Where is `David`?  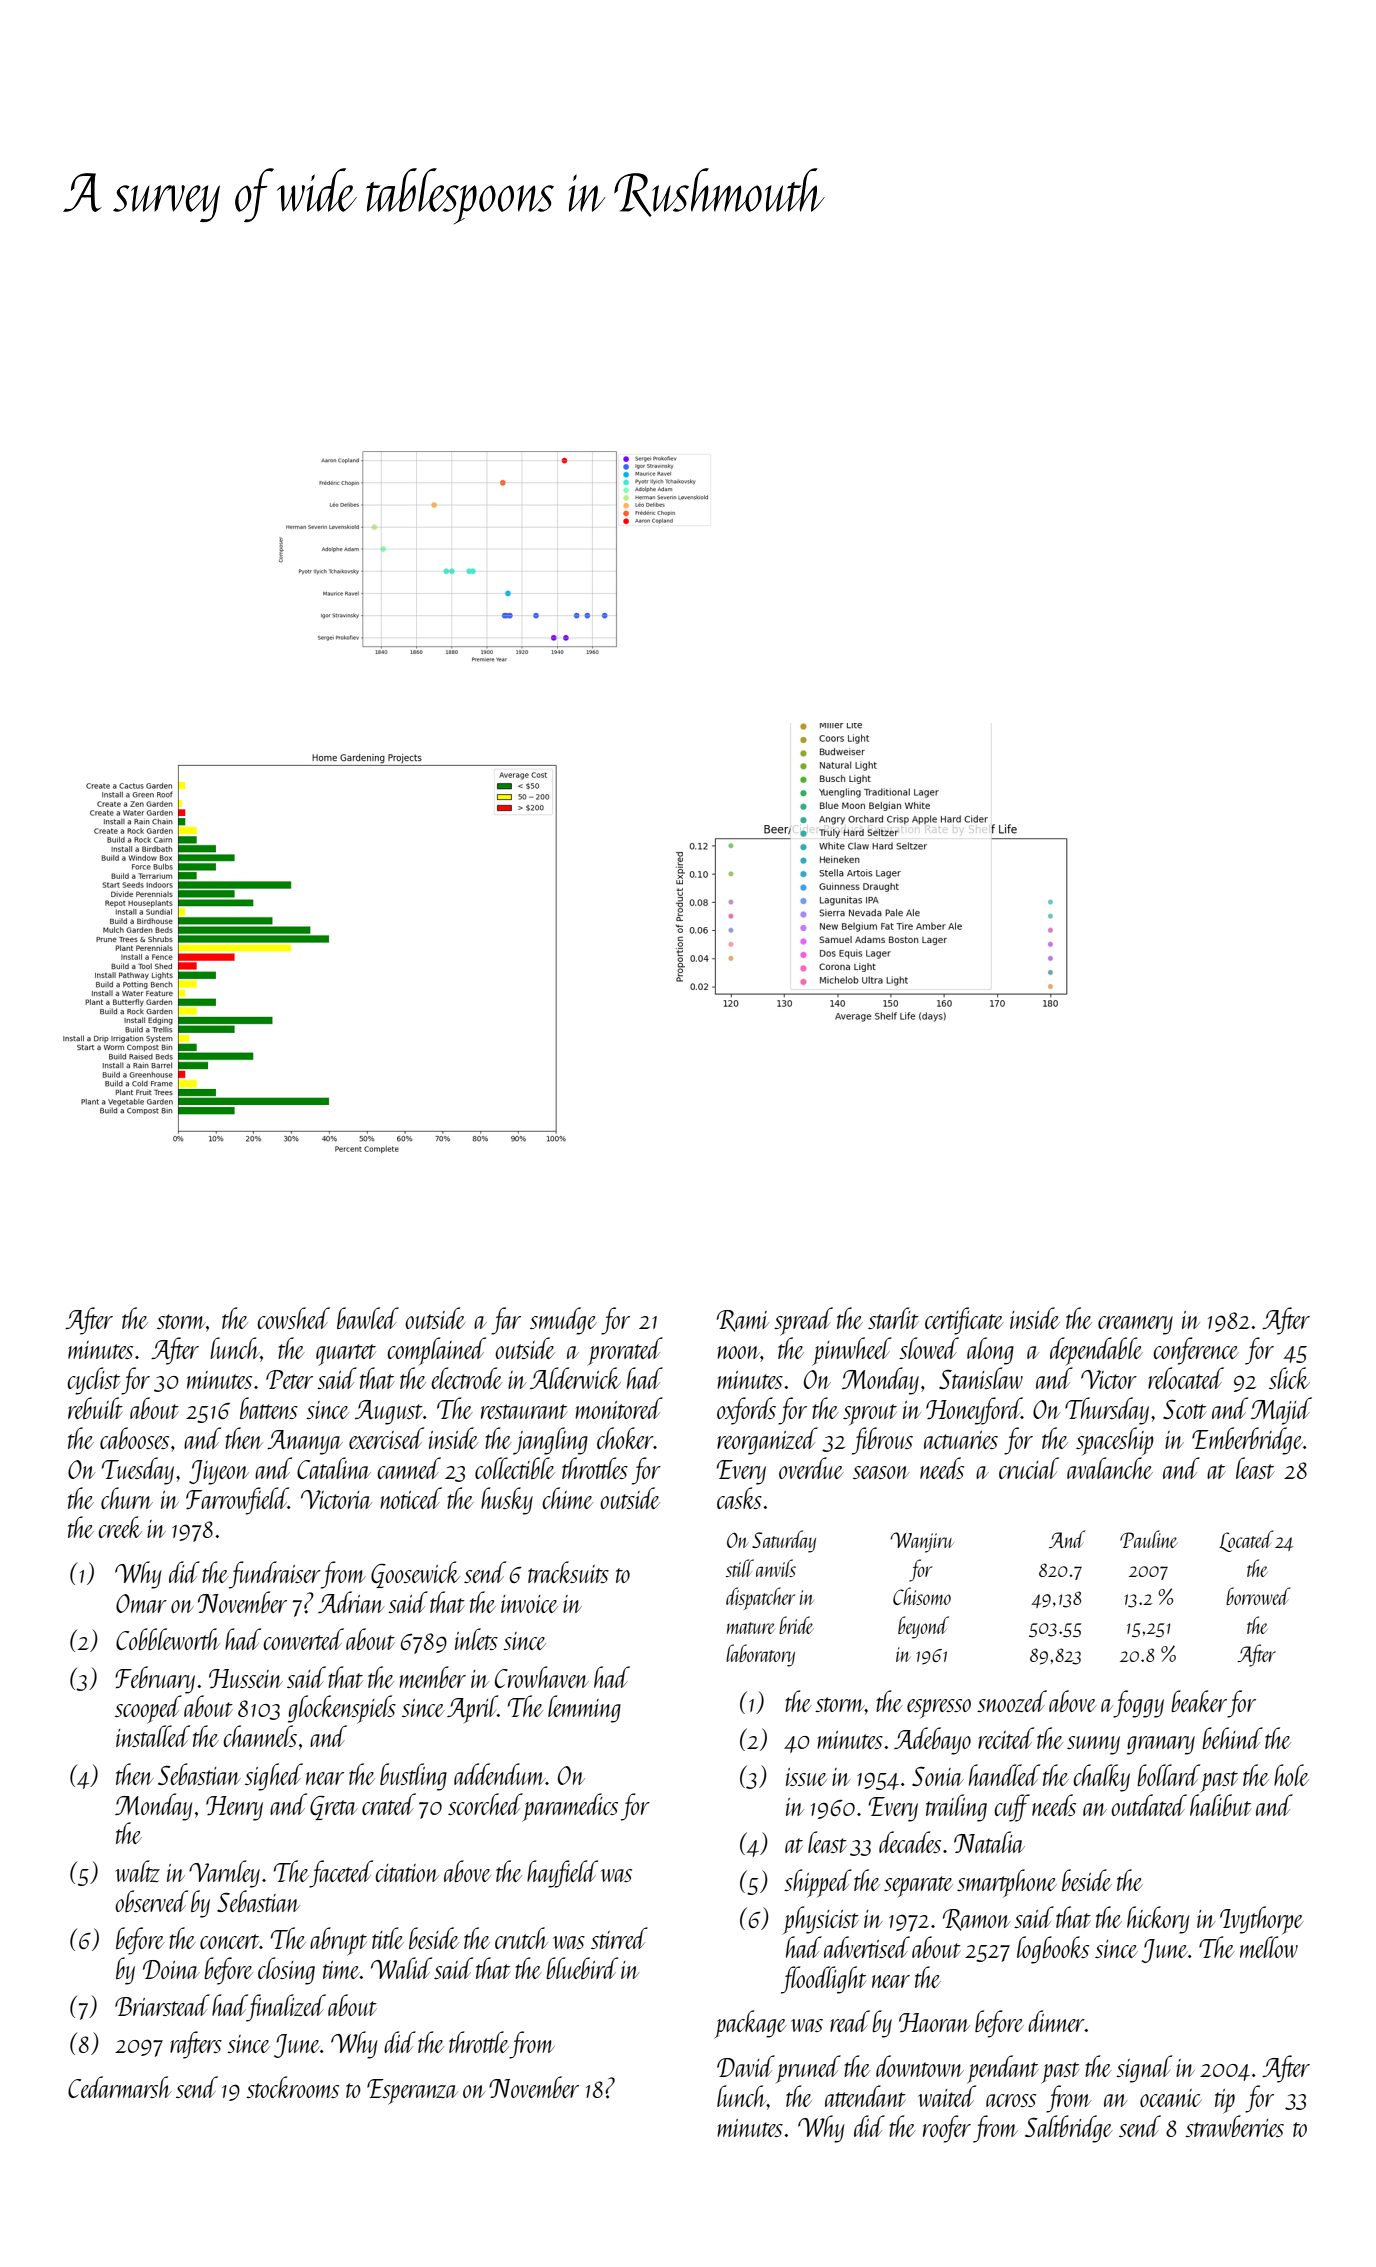 David is located at coordinates (746, 2066).
